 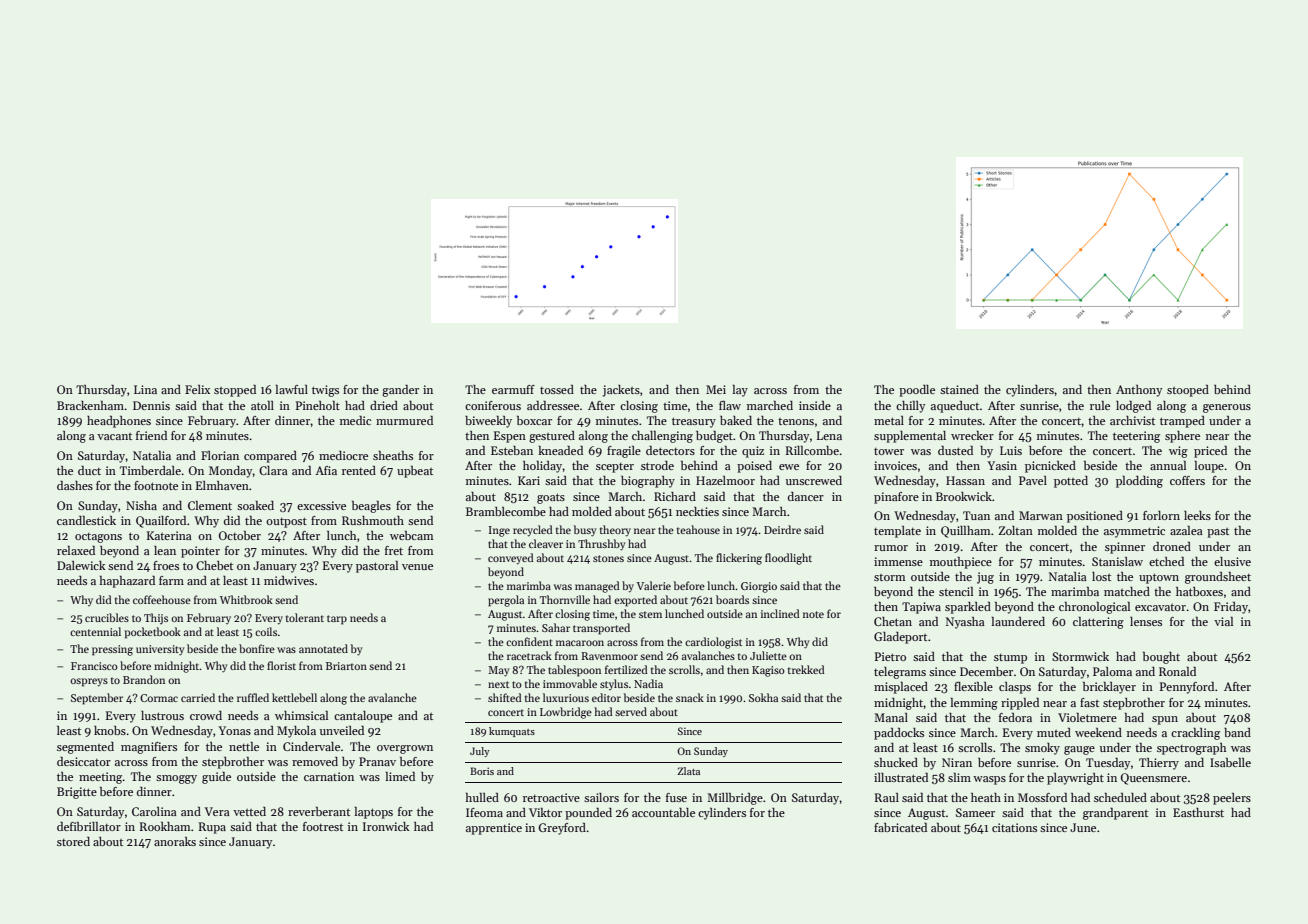 I want to click on Greyford, so click(x=562, y=829).
